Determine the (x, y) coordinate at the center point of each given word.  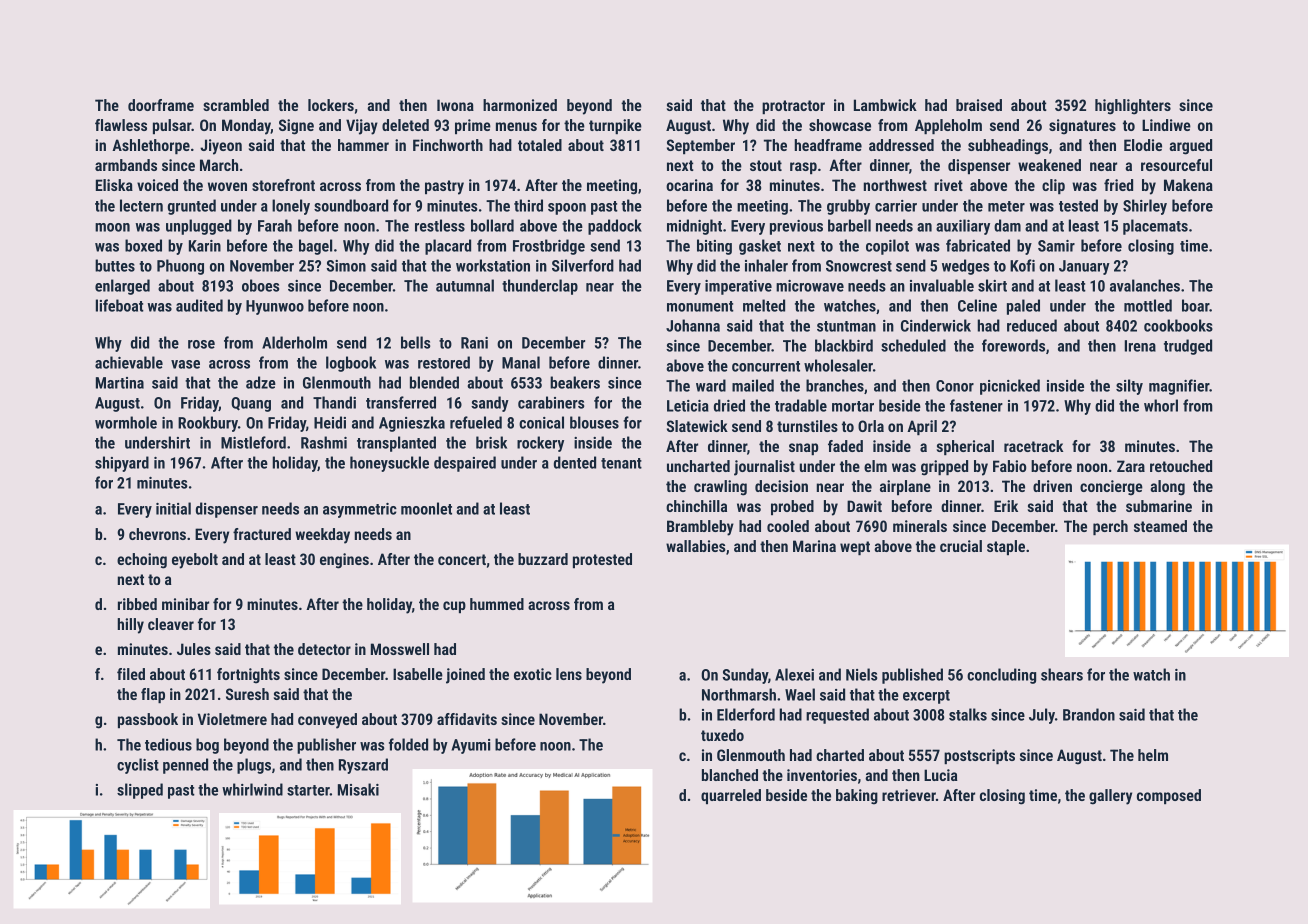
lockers (331, 105)
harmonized (520, 105)
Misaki (358, 789)
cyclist (138, 766)
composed (1169, 796)
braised (979, 105)
